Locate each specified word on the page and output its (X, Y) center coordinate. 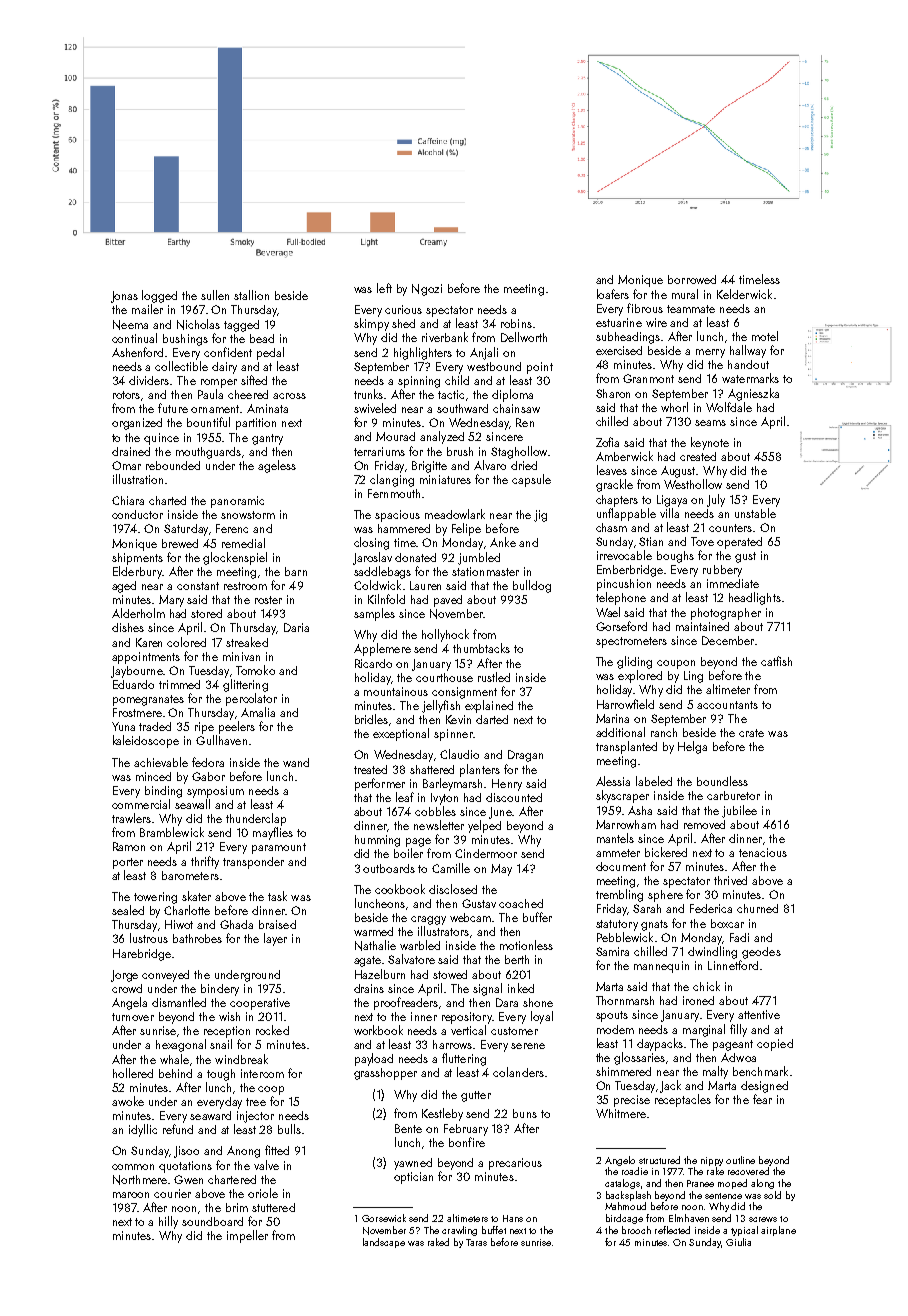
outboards (389, 868)
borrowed (692, 279)
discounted (514, 797)
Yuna (123, 726)
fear (762, 1099)
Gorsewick (384, 1218)
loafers (613, 294)
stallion (251, 295)
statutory (617, 925)
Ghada (236, 924)
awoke (128, 1101)
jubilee (739, 811)
